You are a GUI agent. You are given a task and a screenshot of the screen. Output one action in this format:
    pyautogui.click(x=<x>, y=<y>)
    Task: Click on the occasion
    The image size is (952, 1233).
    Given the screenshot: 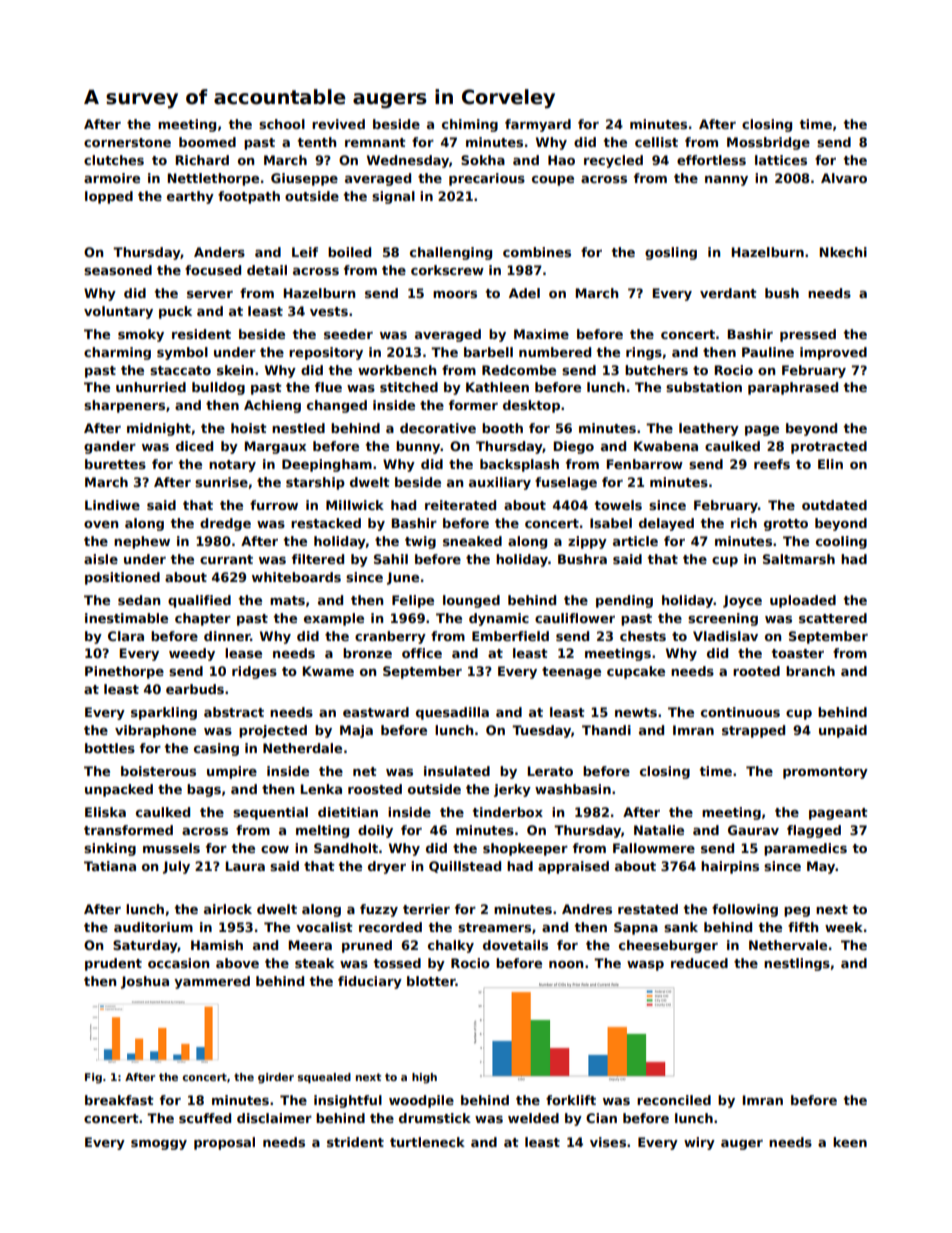 What is the action you would take?
    pyautogui.click(x=178, y=963)
